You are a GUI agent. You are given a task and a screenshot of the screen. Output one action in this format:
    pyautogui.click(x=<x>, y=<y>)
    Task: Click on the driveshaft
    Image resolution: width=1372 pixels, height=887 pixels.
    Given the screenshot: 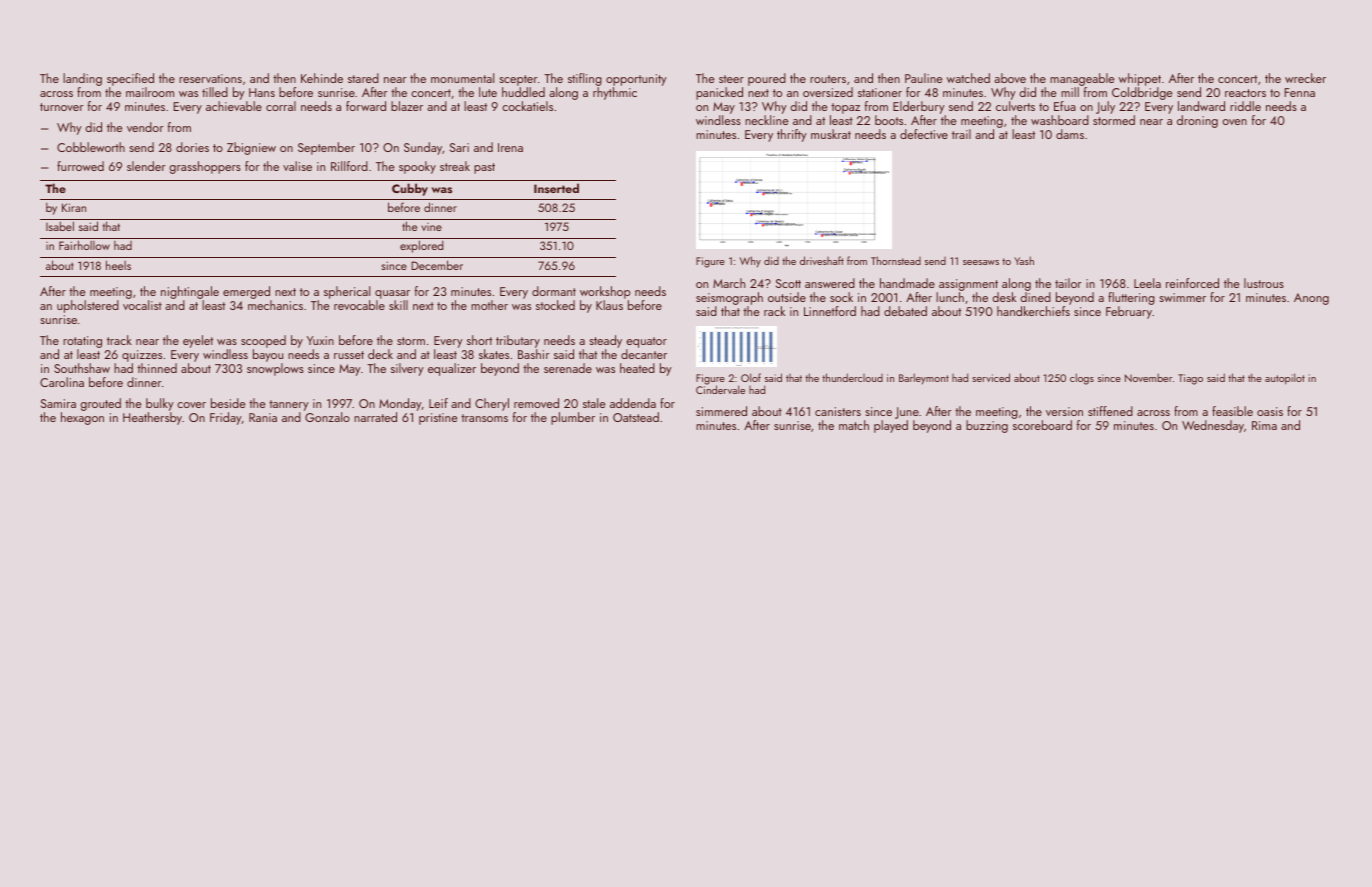 What is the action you would take?
    pyautogui.click(x=822, y=260)
